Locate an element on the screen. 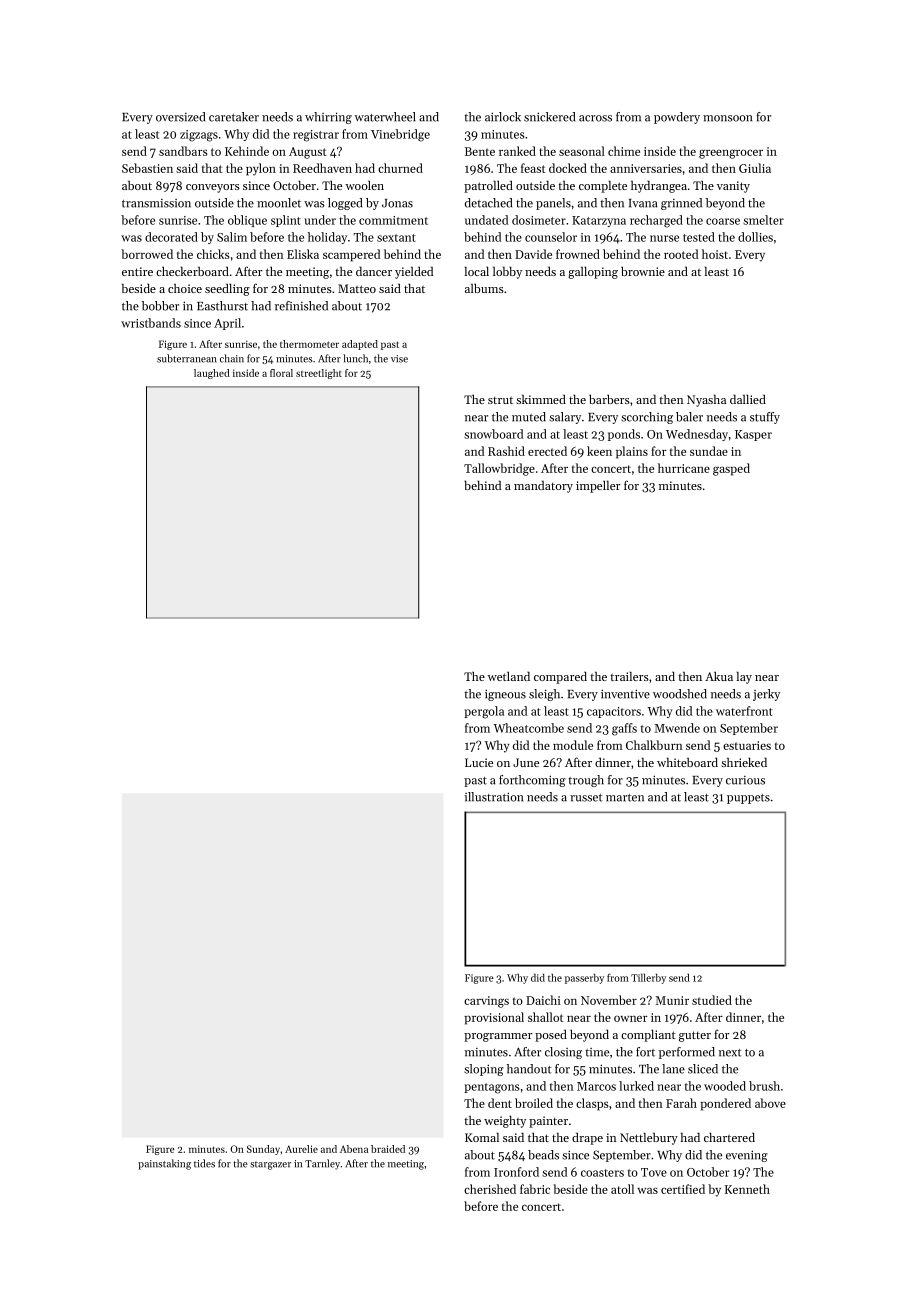 This screenshot has height=1316, width=908. marten is located at coordinates (625, 798).
